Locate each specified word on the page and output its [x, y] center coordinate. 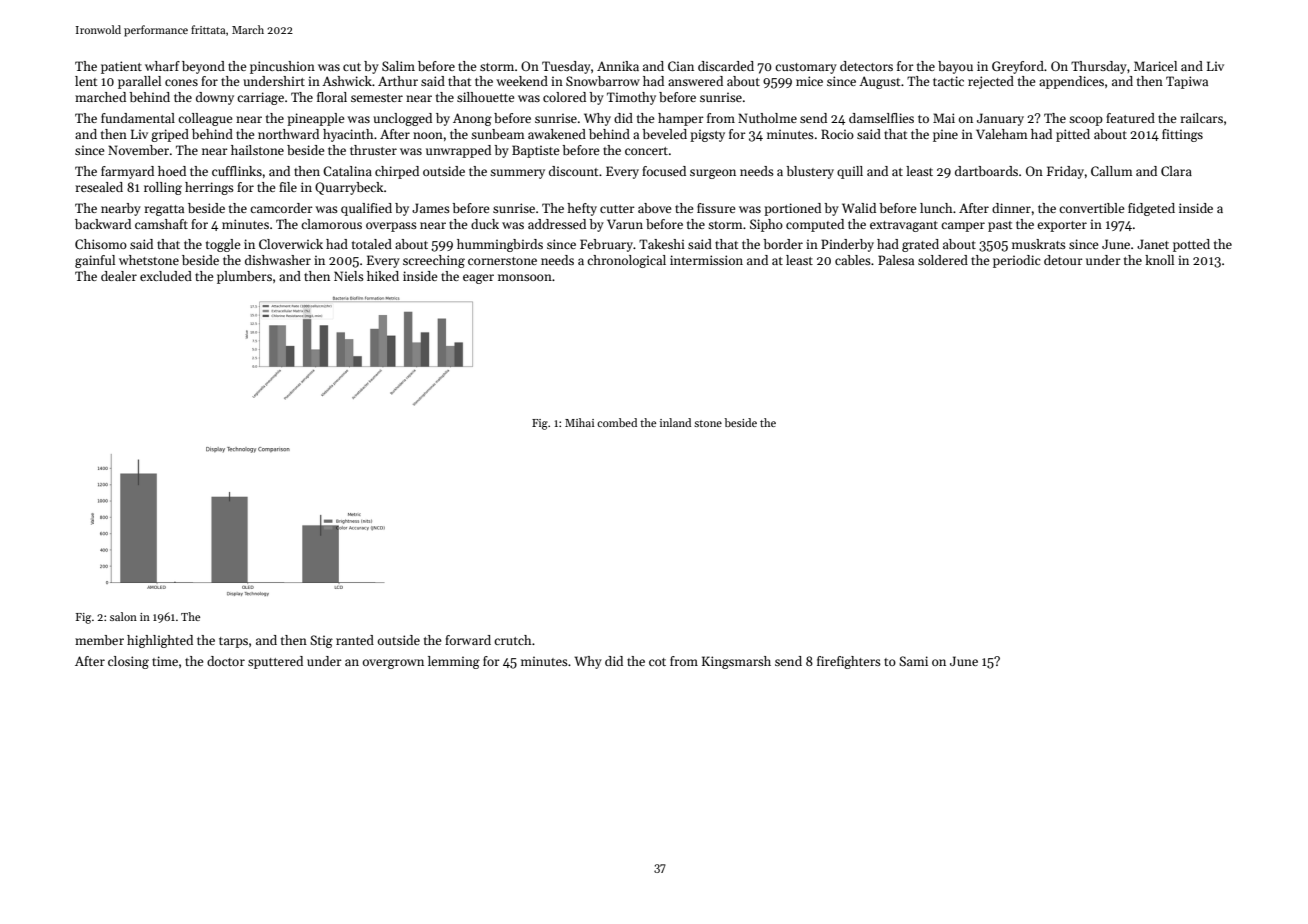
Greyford [1018, 67]
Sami [913, 661]
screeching [434, 261]
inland [675, 422]
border [783, 244]
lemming [454, 662]
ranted [355, 640]
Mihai [579, 422]
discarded [726, 66]
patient [121, 67]
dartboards [986, 171]
